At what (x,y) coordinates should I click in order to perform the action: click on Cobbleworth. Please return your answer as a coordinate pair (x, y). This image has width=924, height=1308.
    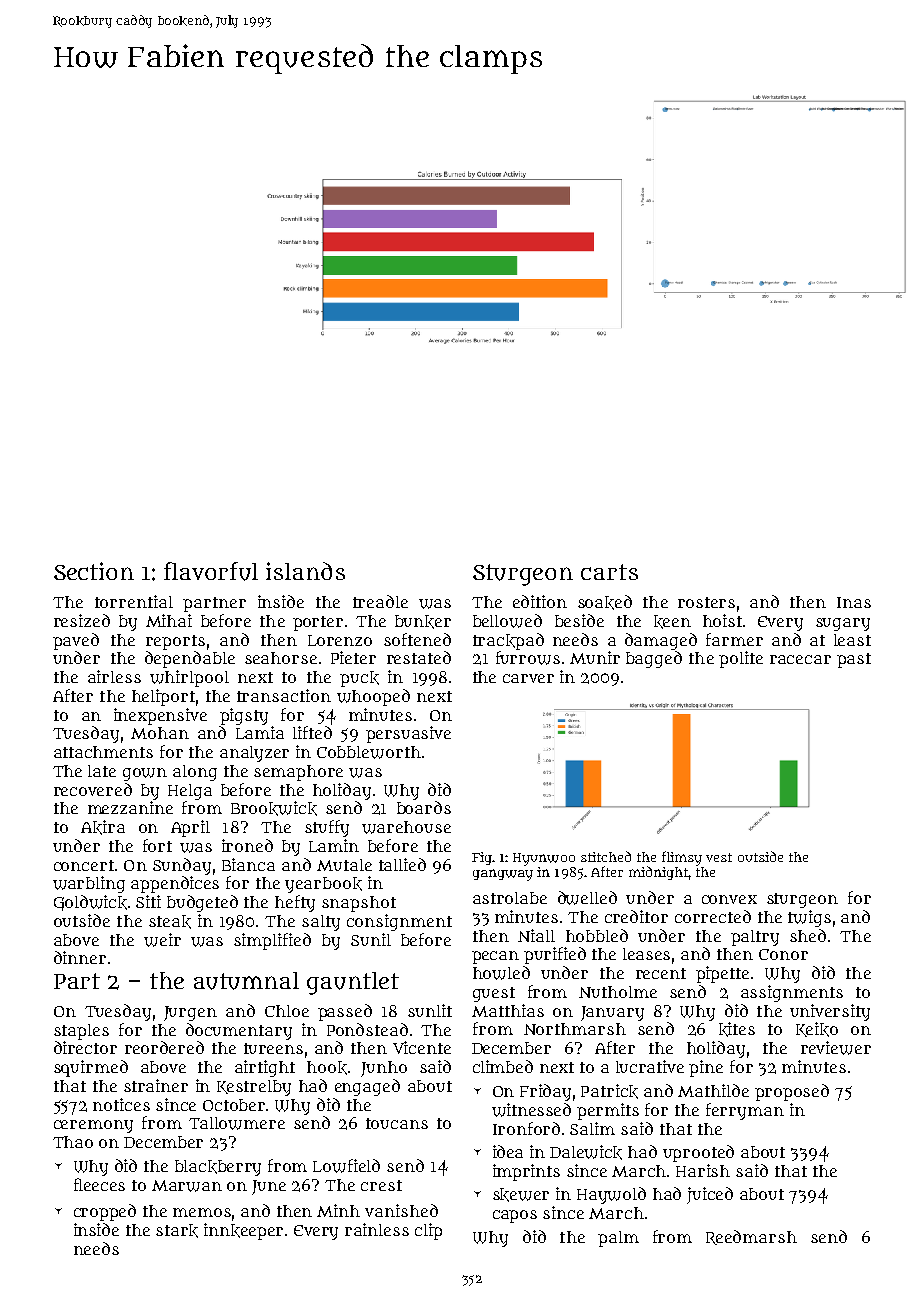
    Looking at the image, I should click on (369, 752).
